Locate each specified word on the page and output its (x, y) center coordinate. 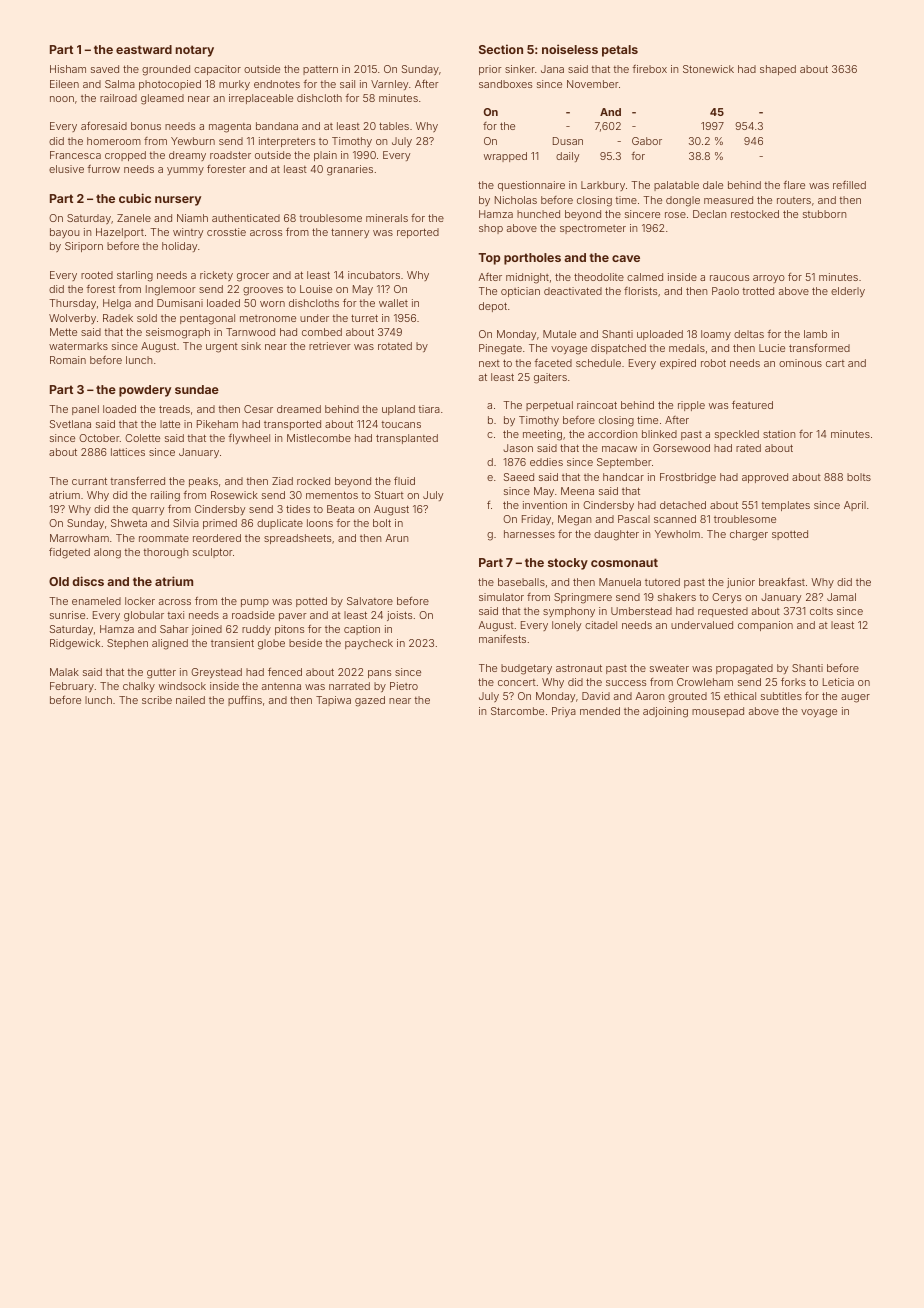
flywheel (249, 438)
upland (398, 410)
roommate (164, 538)
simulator (501, 597)
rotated (395, 346)
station (779, 434)
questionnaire (531, 186)
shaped (778, 70)
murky (234, 85)
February (72, 687)
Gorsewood (681, 448)
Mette (63, 332)
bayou (65, 233)
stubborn (824, 214)
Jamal (841, 597)
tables (394, 126)
